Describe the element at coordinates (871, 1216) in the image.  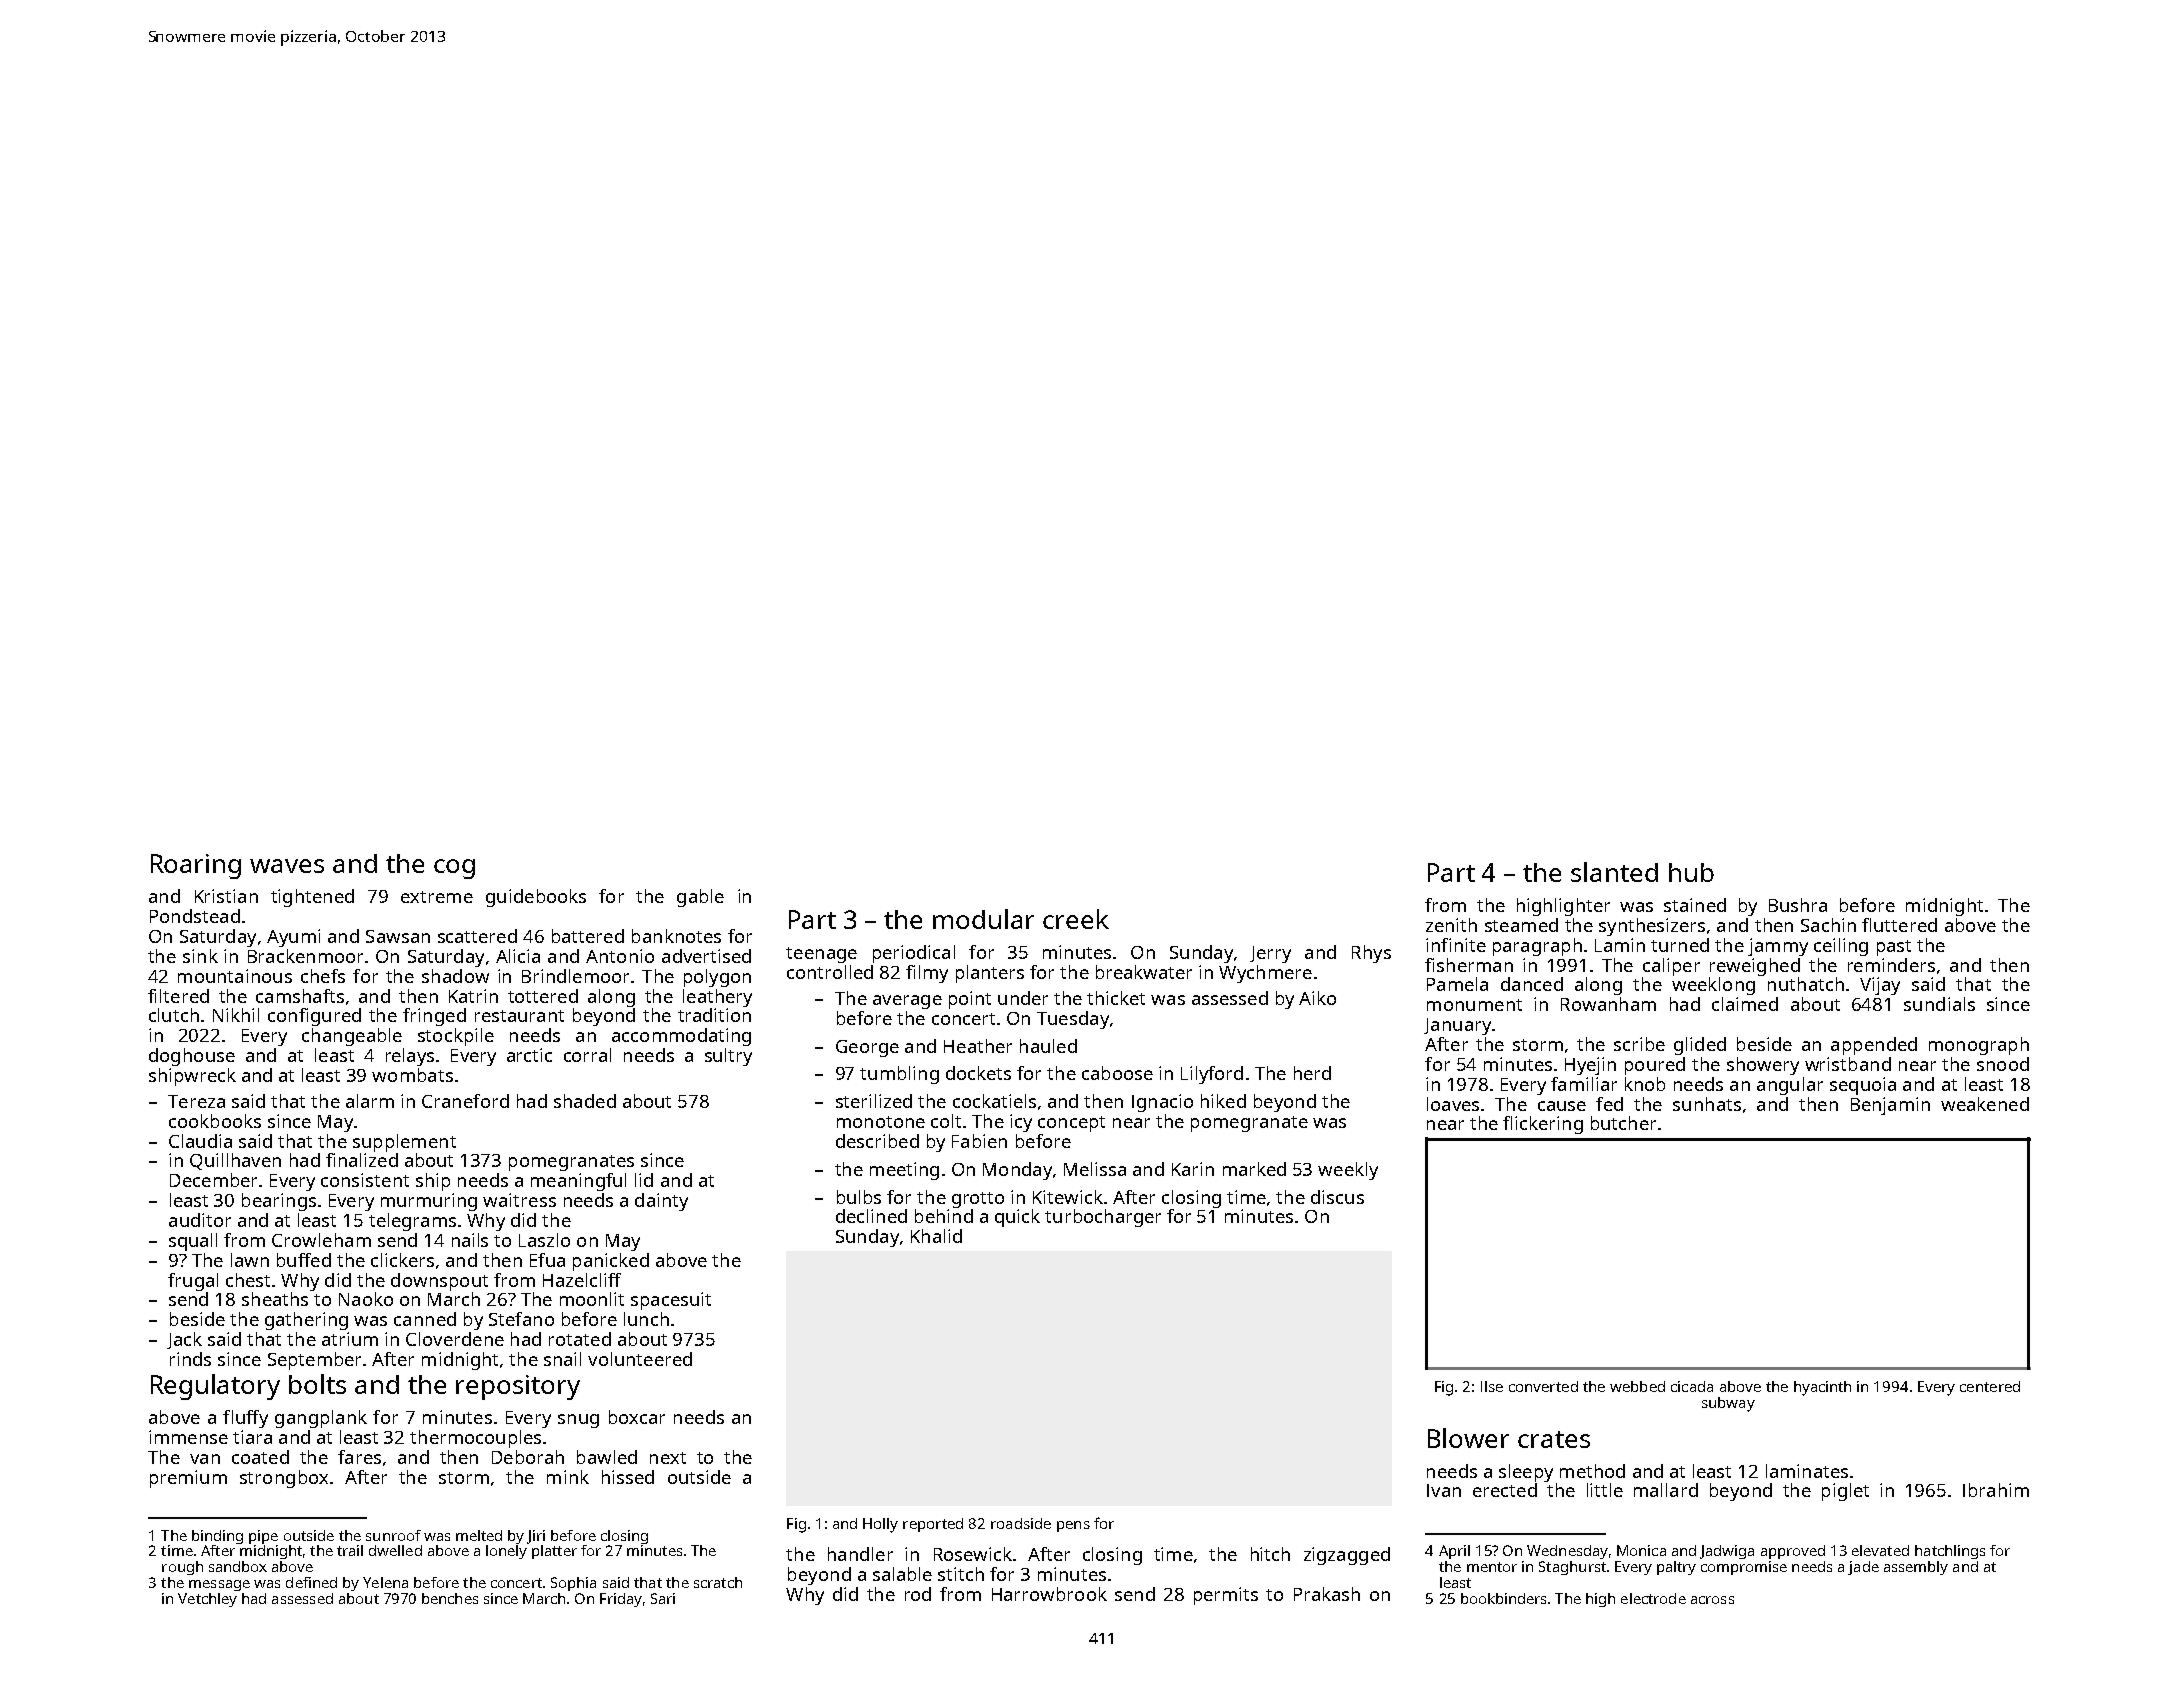
I see `declined` at that location.
